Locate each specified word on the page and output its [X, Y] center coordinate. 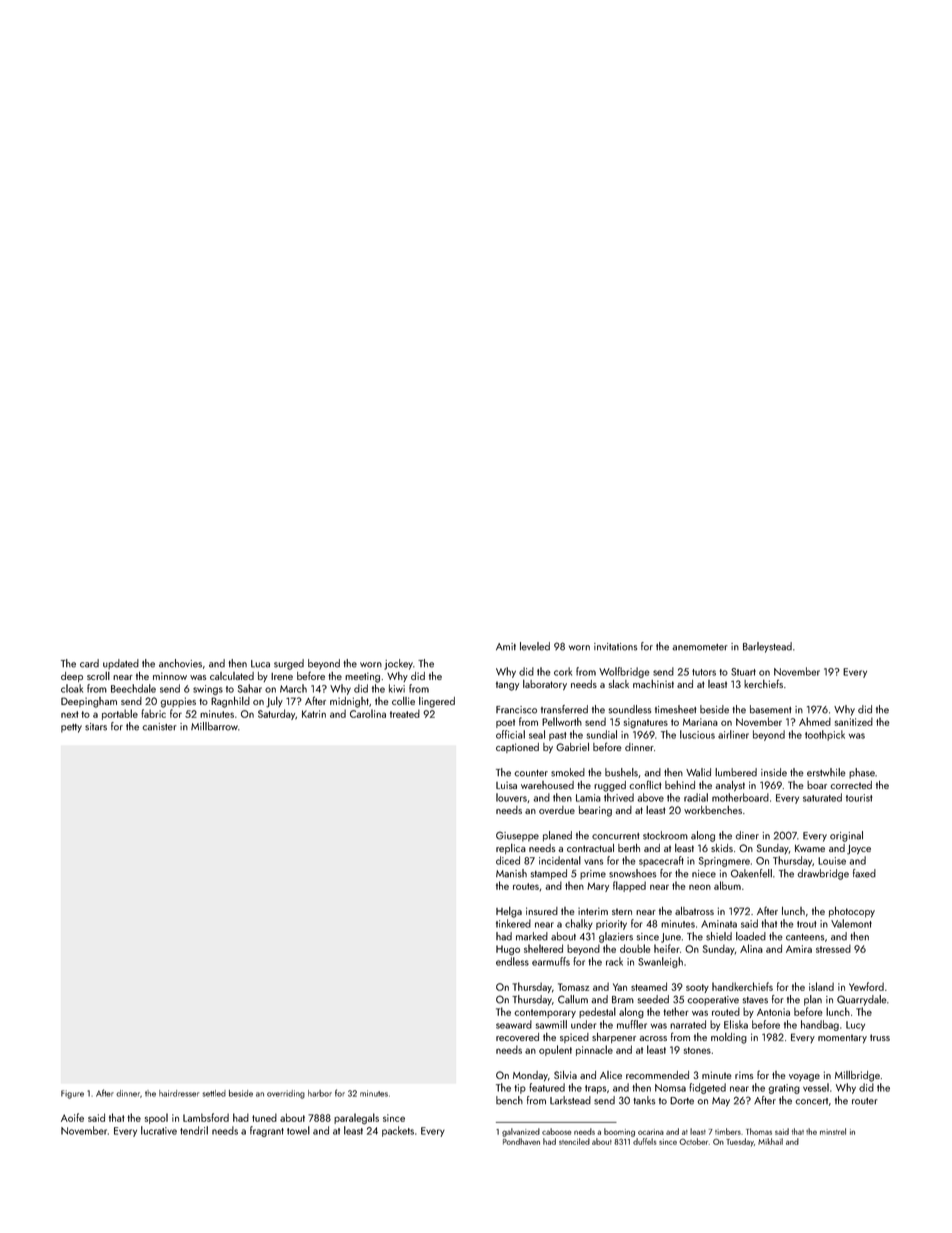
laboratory [545, 685]
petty [71, 728]
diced [508, 860]
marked [532, 936]
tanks [644, 1100]
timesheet [676, 709]
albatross [694, 911]
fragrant [267, 1131]
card [89, 663]
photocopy [852, 912]
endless [512, 961]
